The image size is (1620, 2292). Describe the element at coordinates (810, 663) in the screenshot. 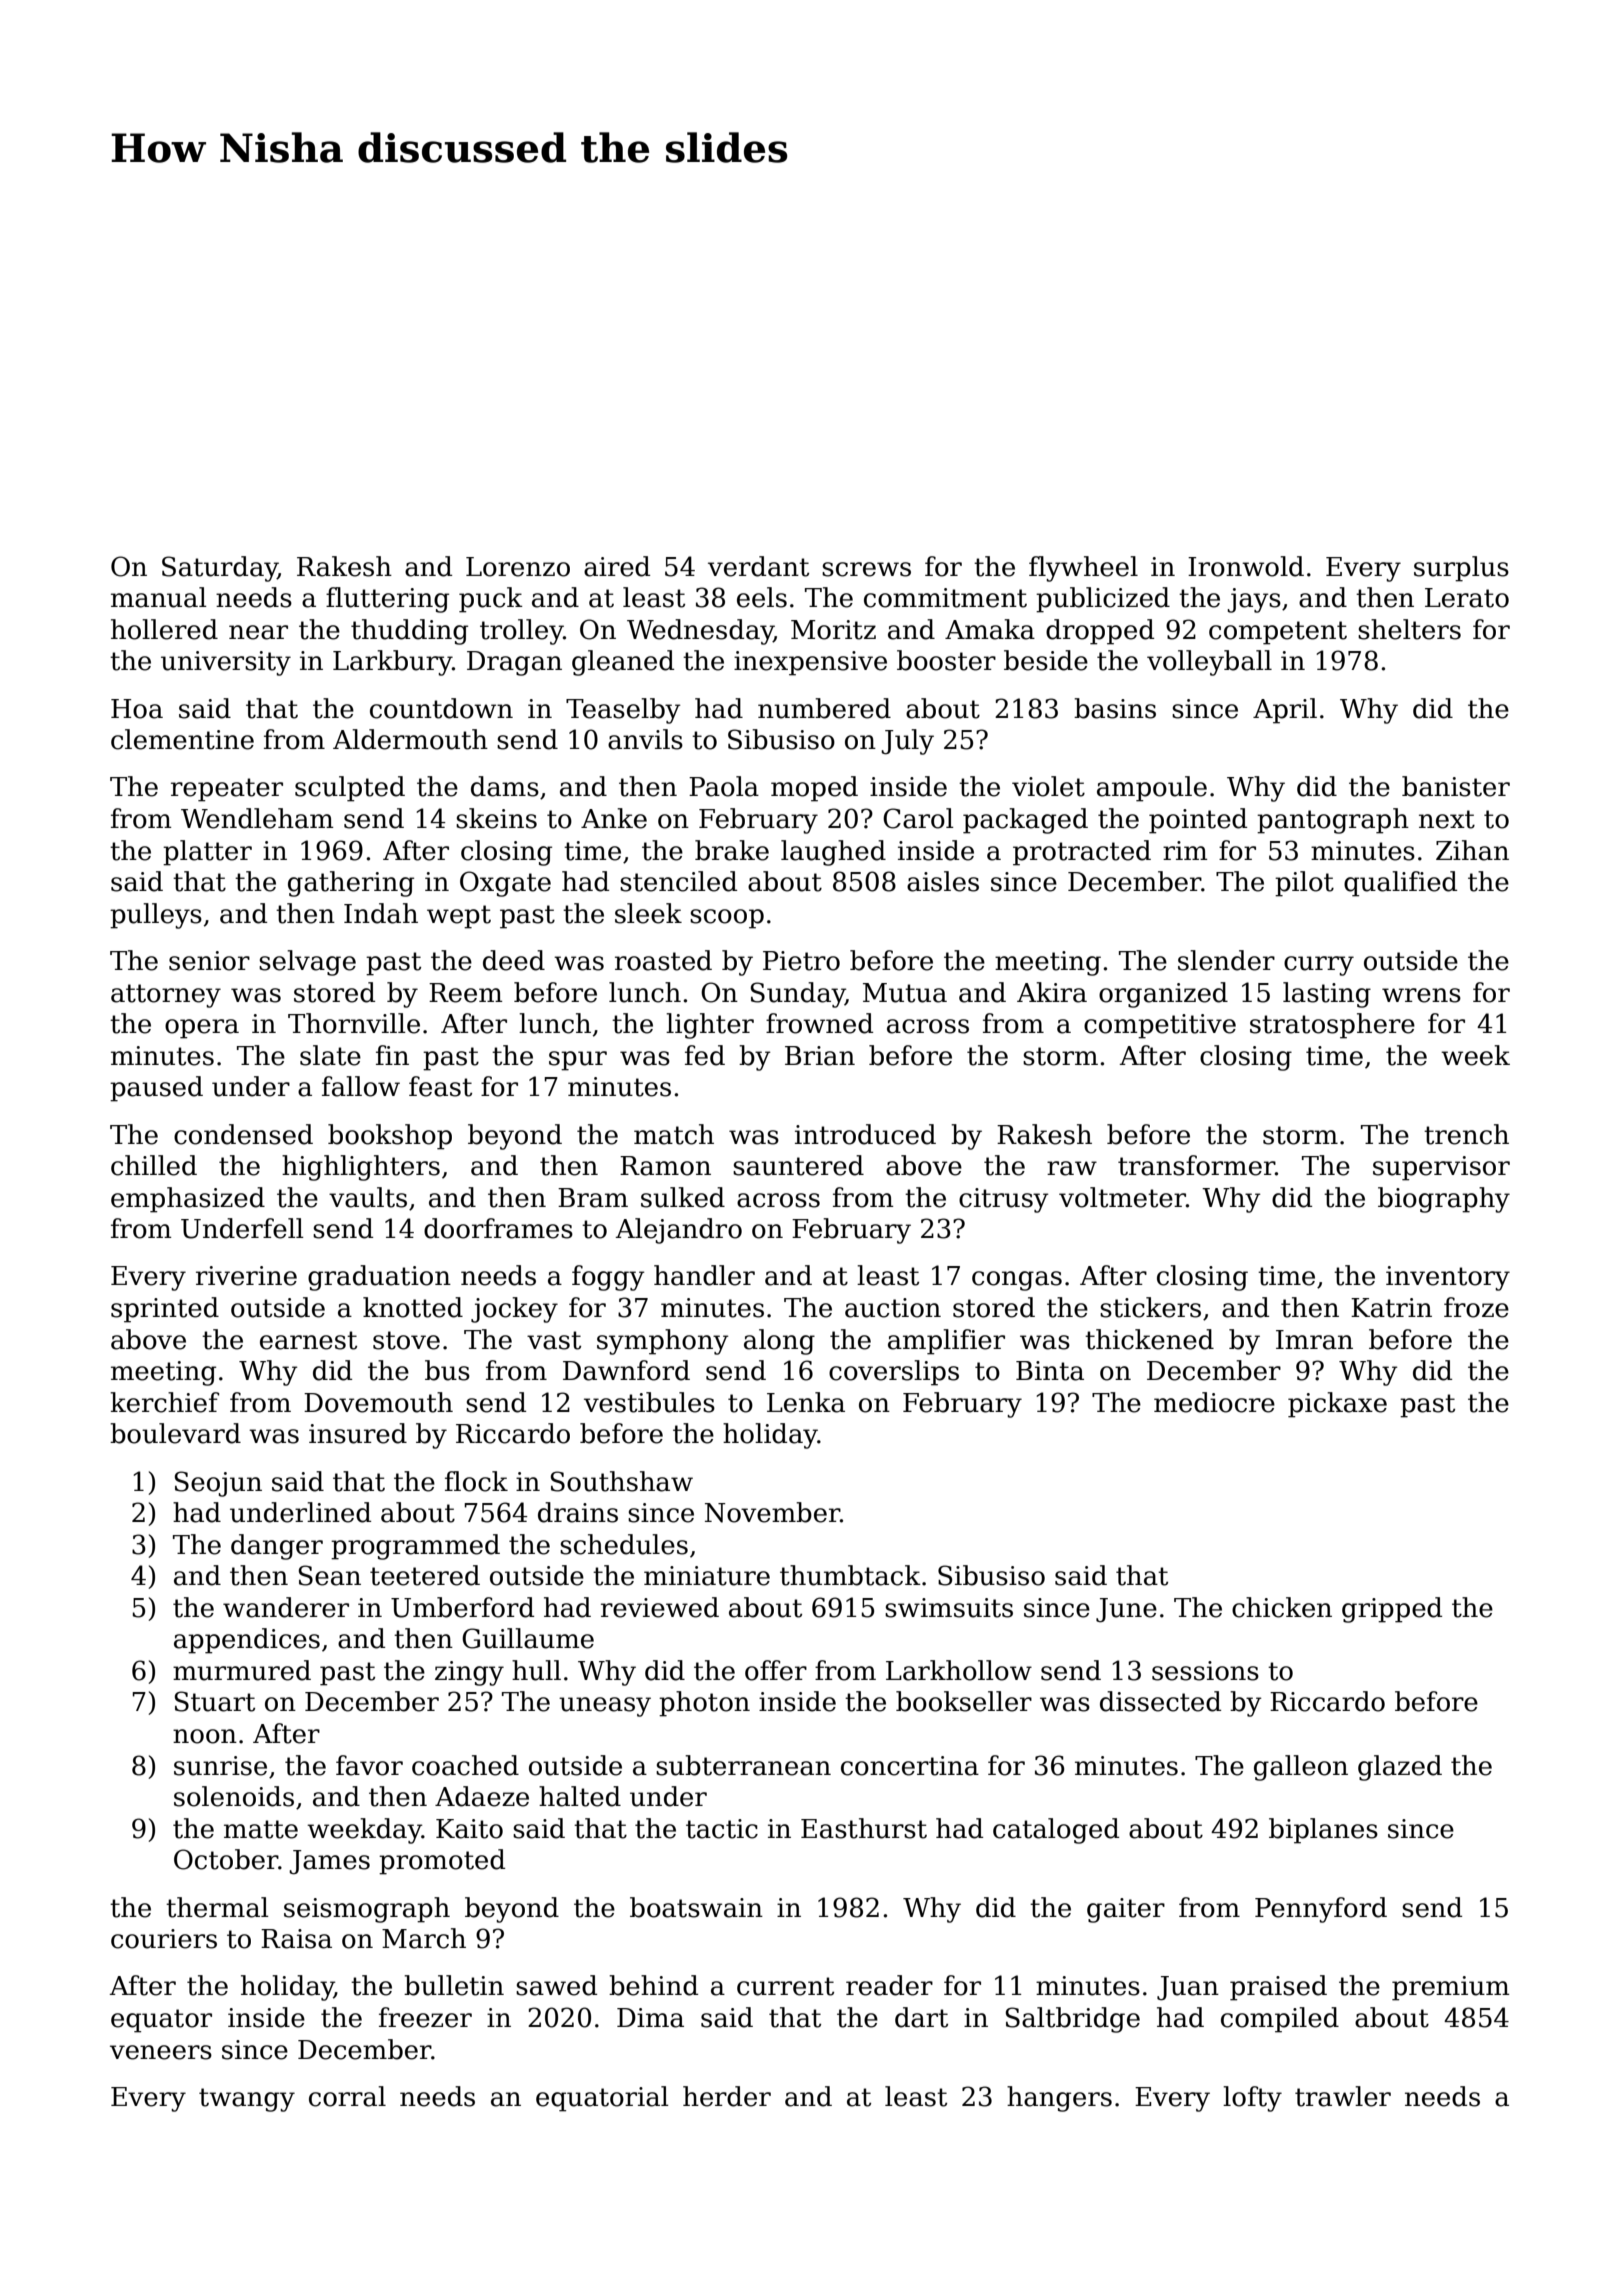

I see `inexpensive` at that location.
